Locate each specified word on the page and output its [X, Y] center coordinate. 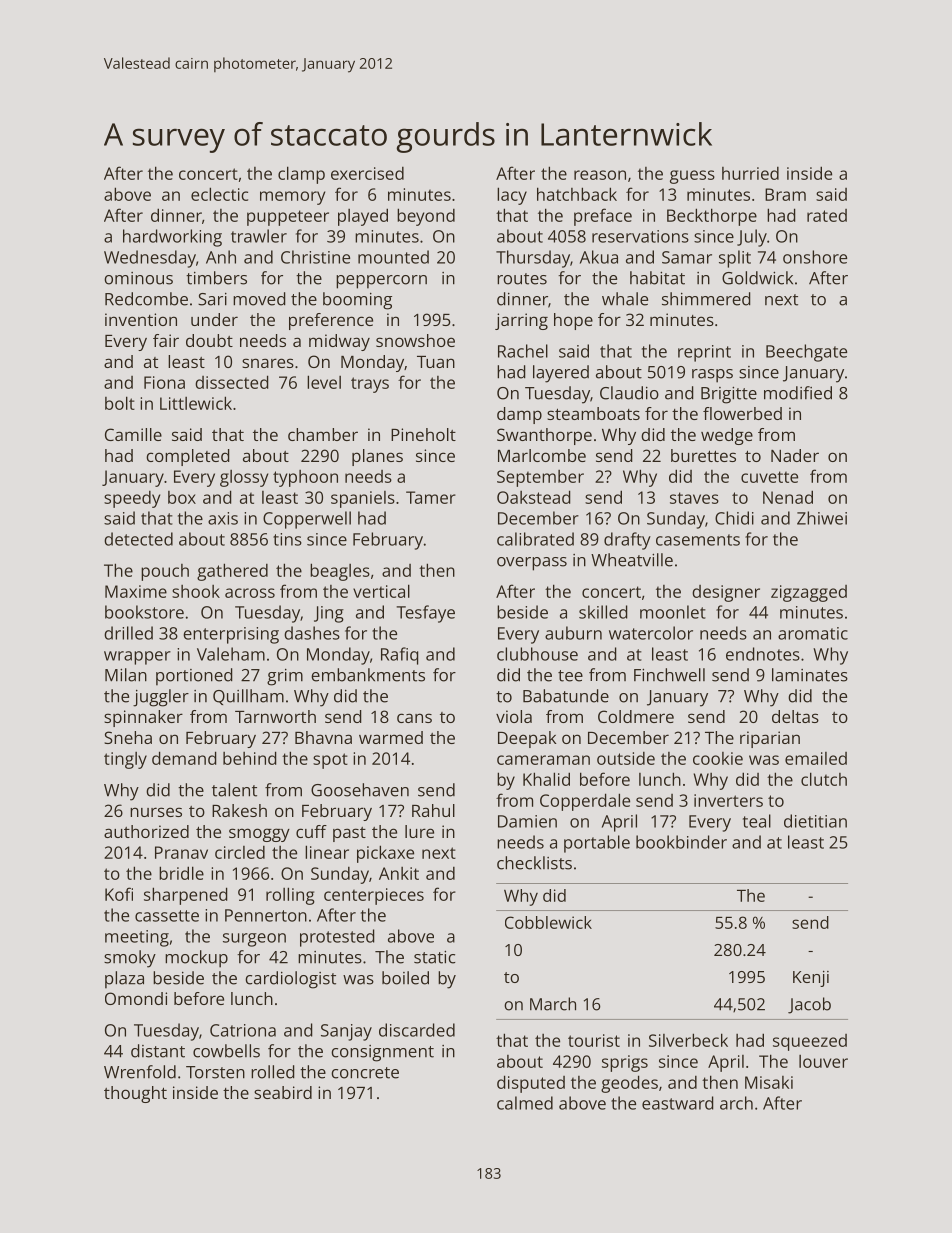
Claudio [629, 393]
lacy [512, 196]
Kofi [119, 894]
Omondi [136, 998]
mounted [393, 257]
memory [292, 198]
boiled [405, 978]
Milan [126, 675]
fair [166, 340]
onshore [815, 257]
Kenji [811, 979]
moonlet [673, 612]
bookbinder [681, 842]
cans [414, 718]
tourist [594, 1040]
